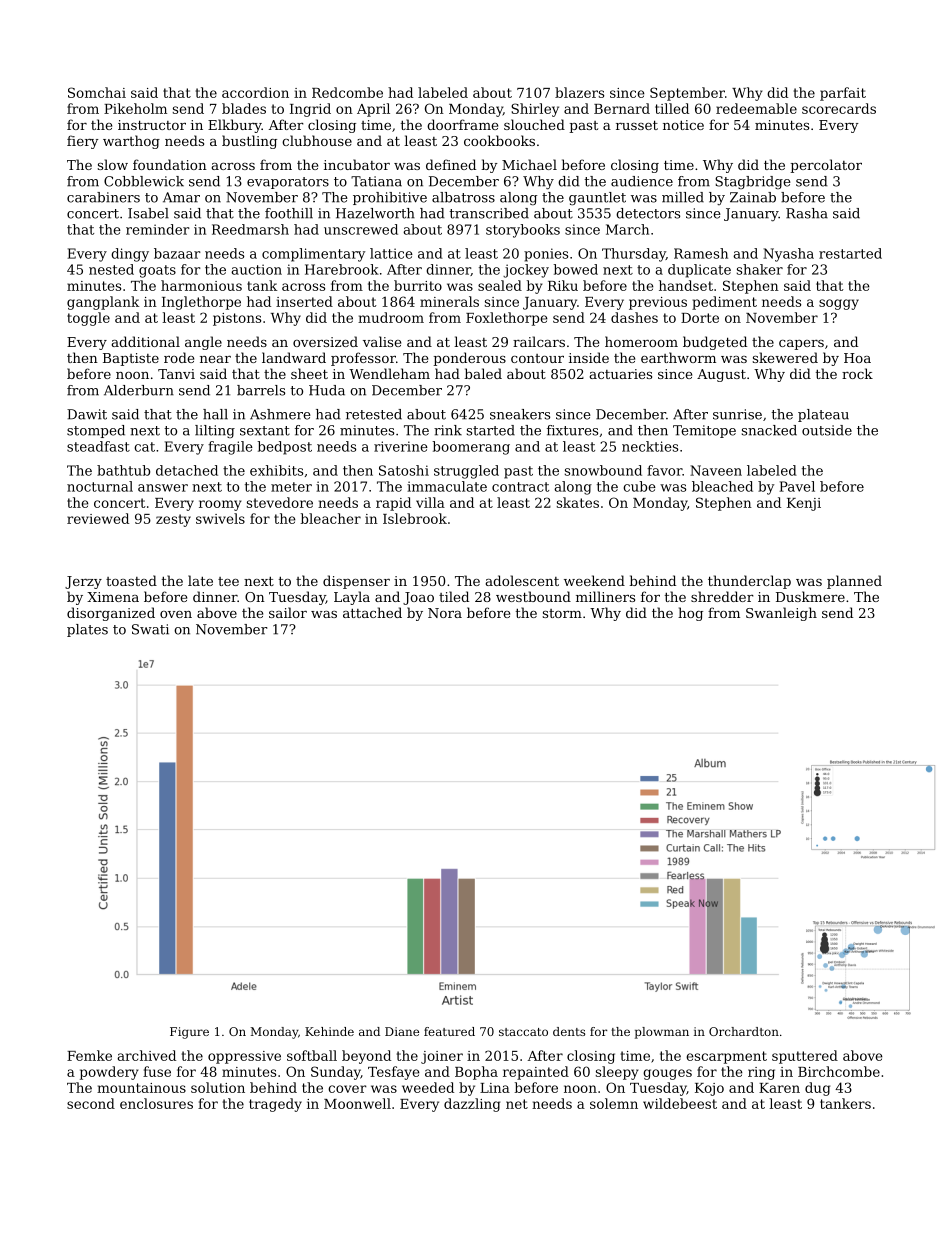 The width and height of the screenshot is (952, 1233). What do you see at coordinates (569, 1031) in the screenshot?
I see `dents` at bounding box center [569, 1031].
